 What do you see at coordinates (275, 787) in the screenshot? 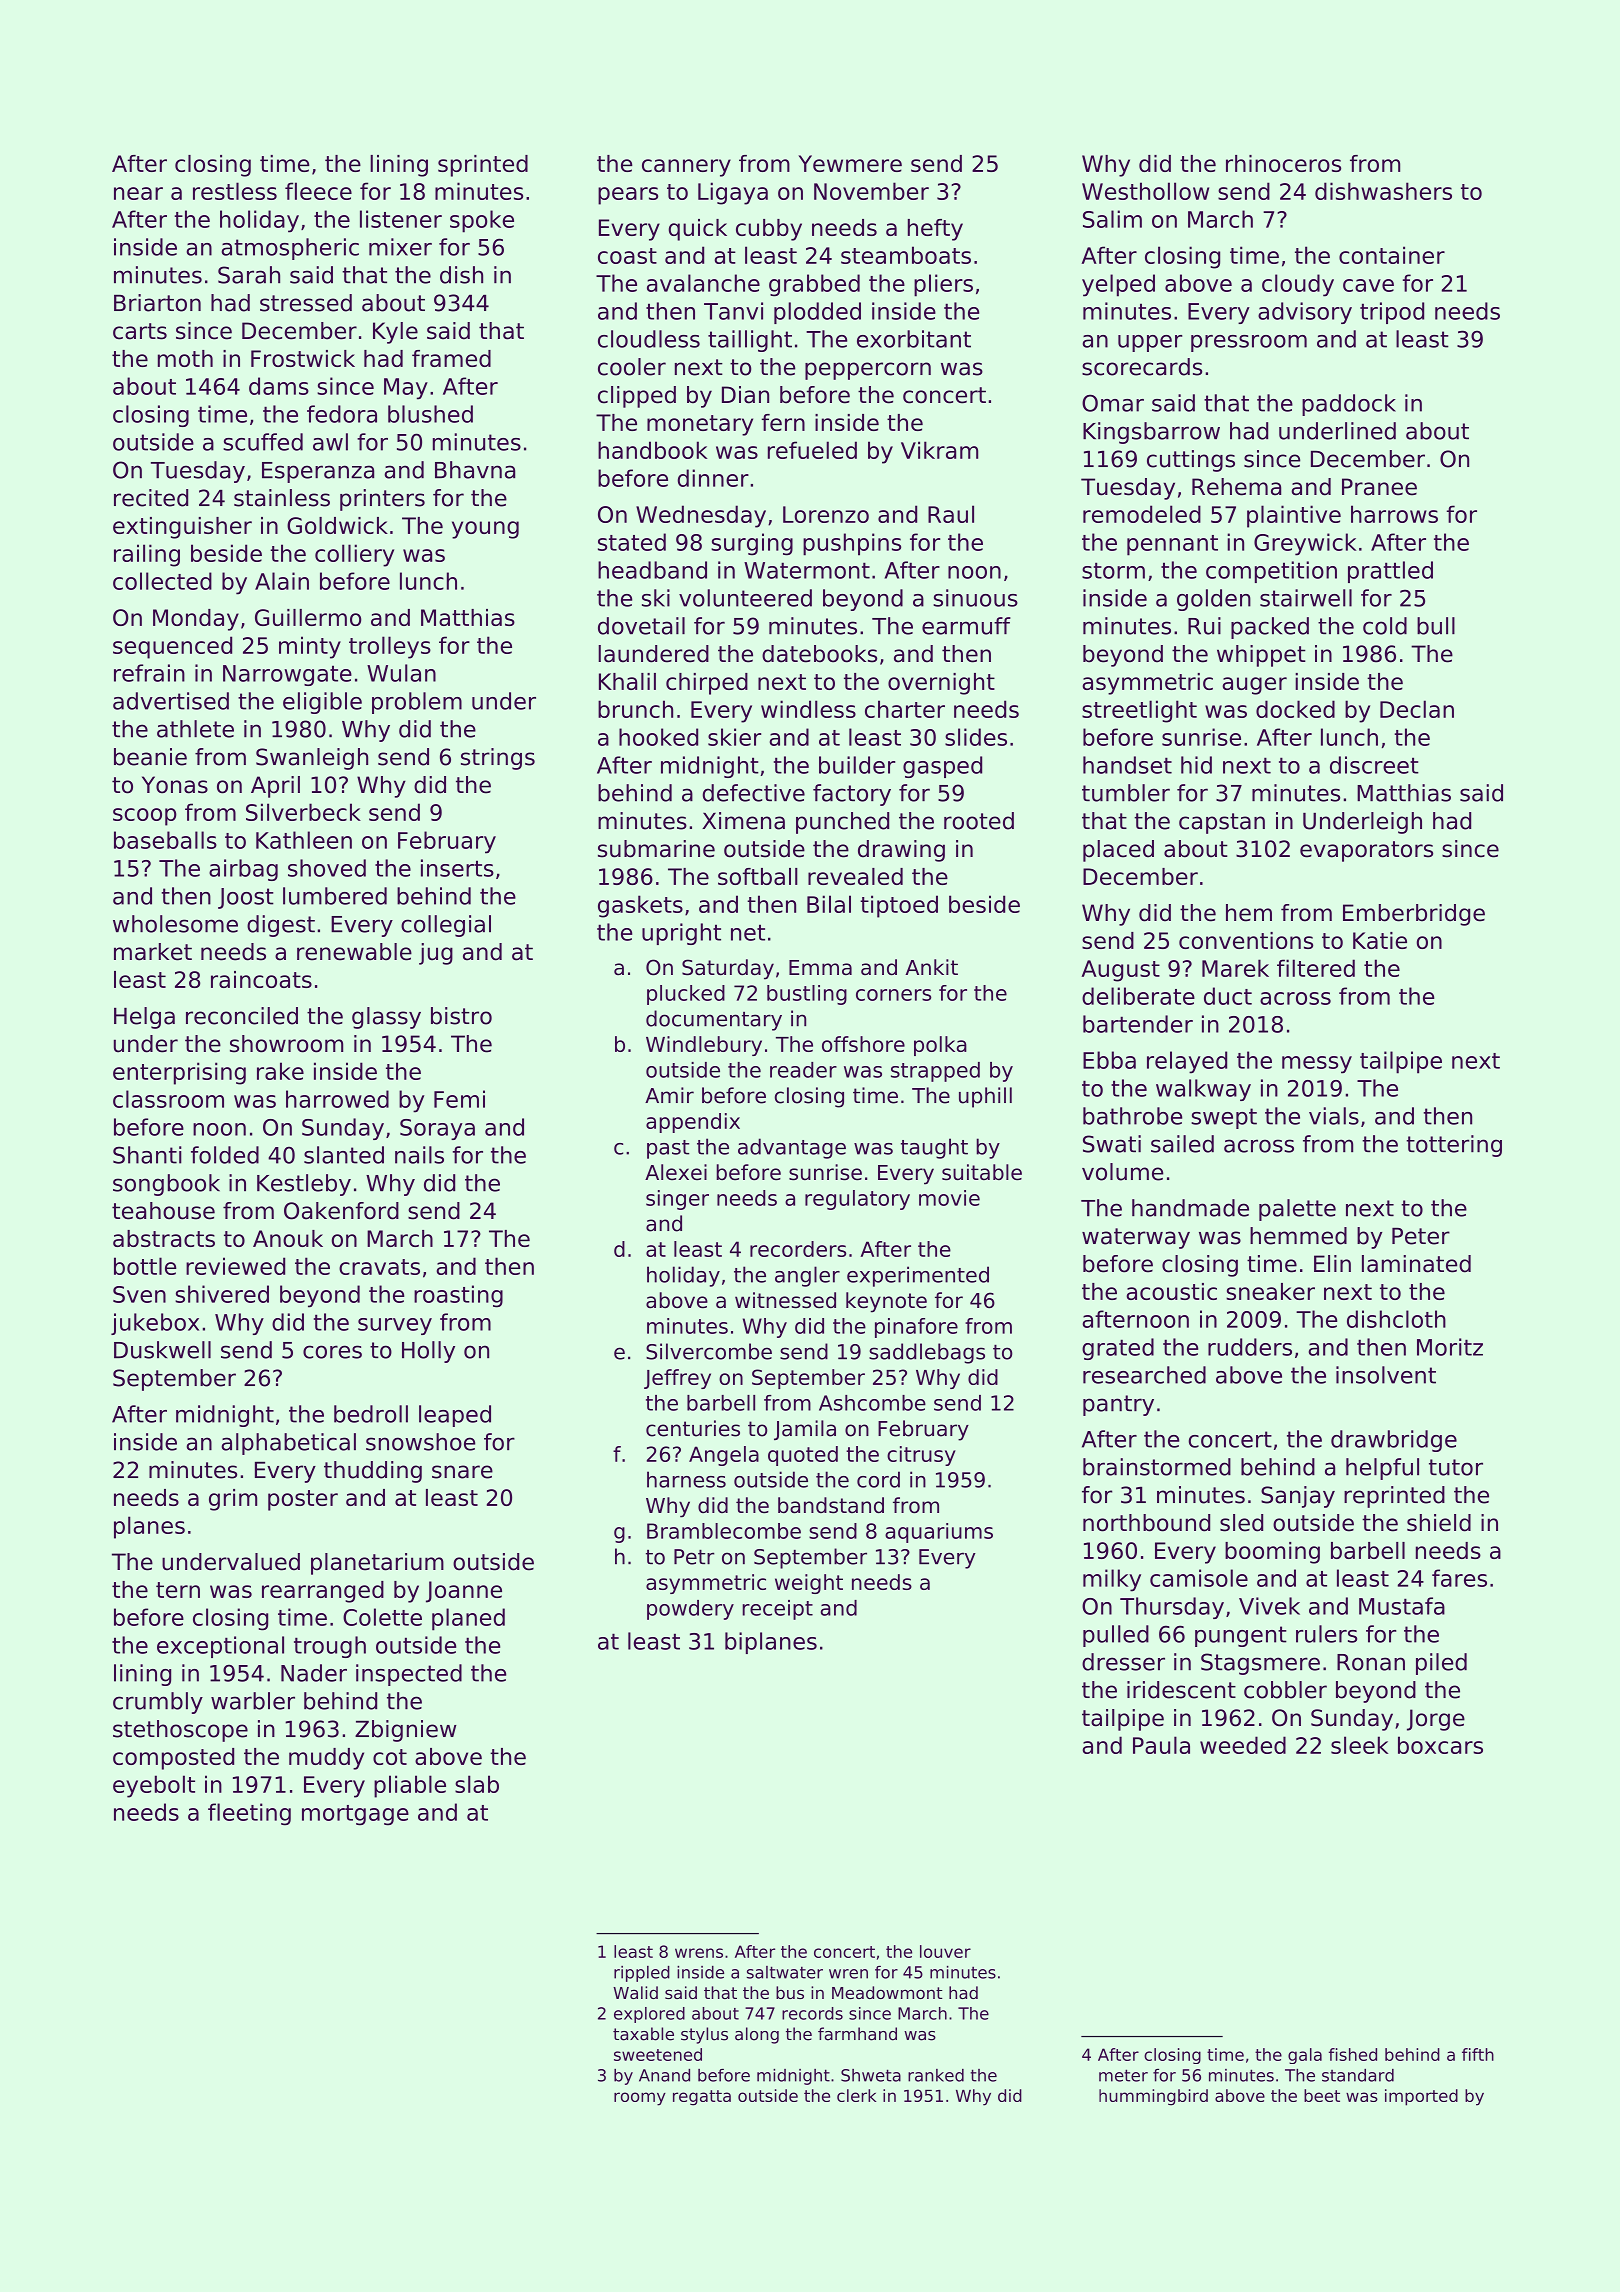
I see `April` at bounding box center [275, 787].
